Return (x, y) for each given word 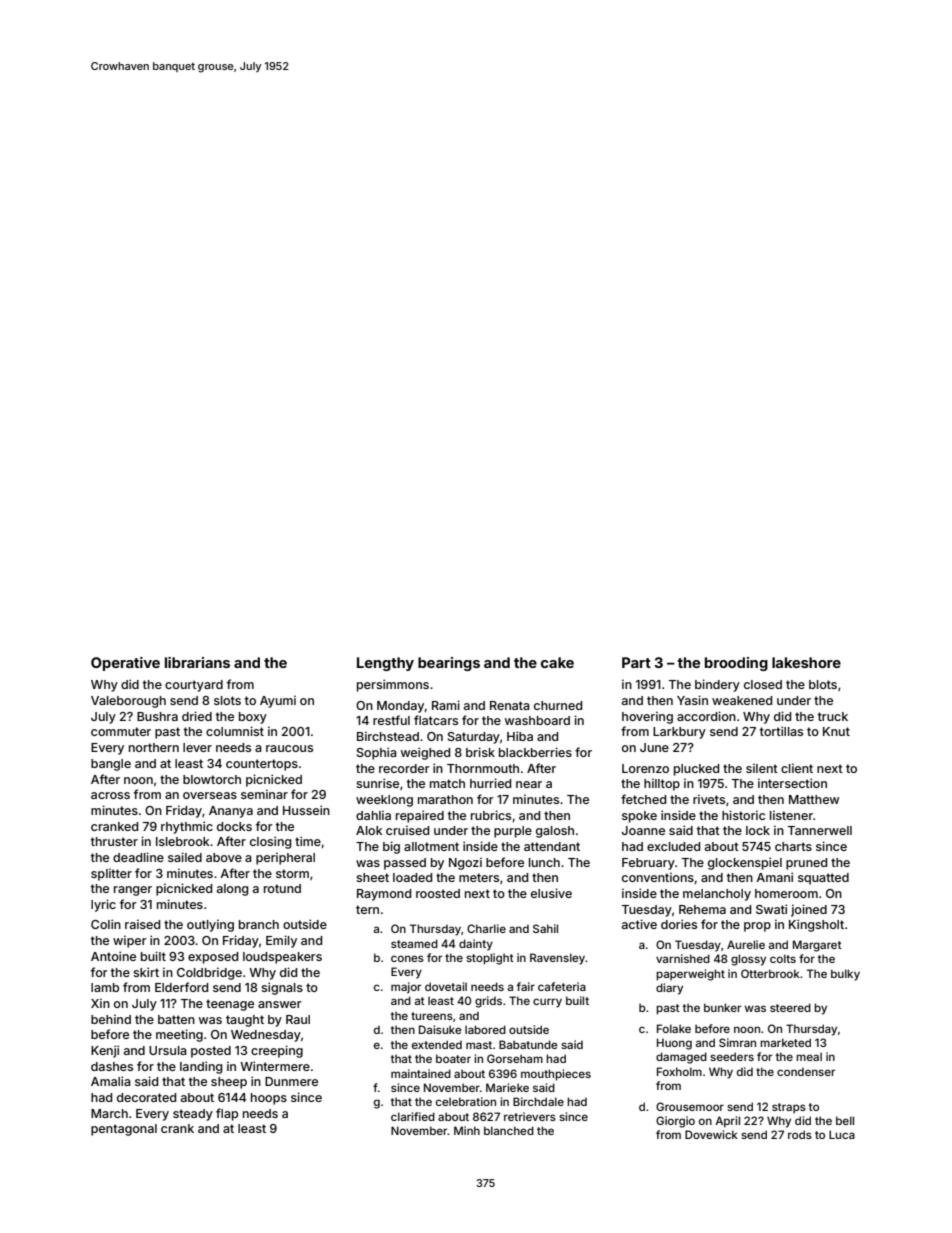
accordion (706, 716)
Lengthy (385, 664)
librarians (197, 662)
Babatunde (528, 1044)
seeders (732, 1056)
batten (176, 1019)
